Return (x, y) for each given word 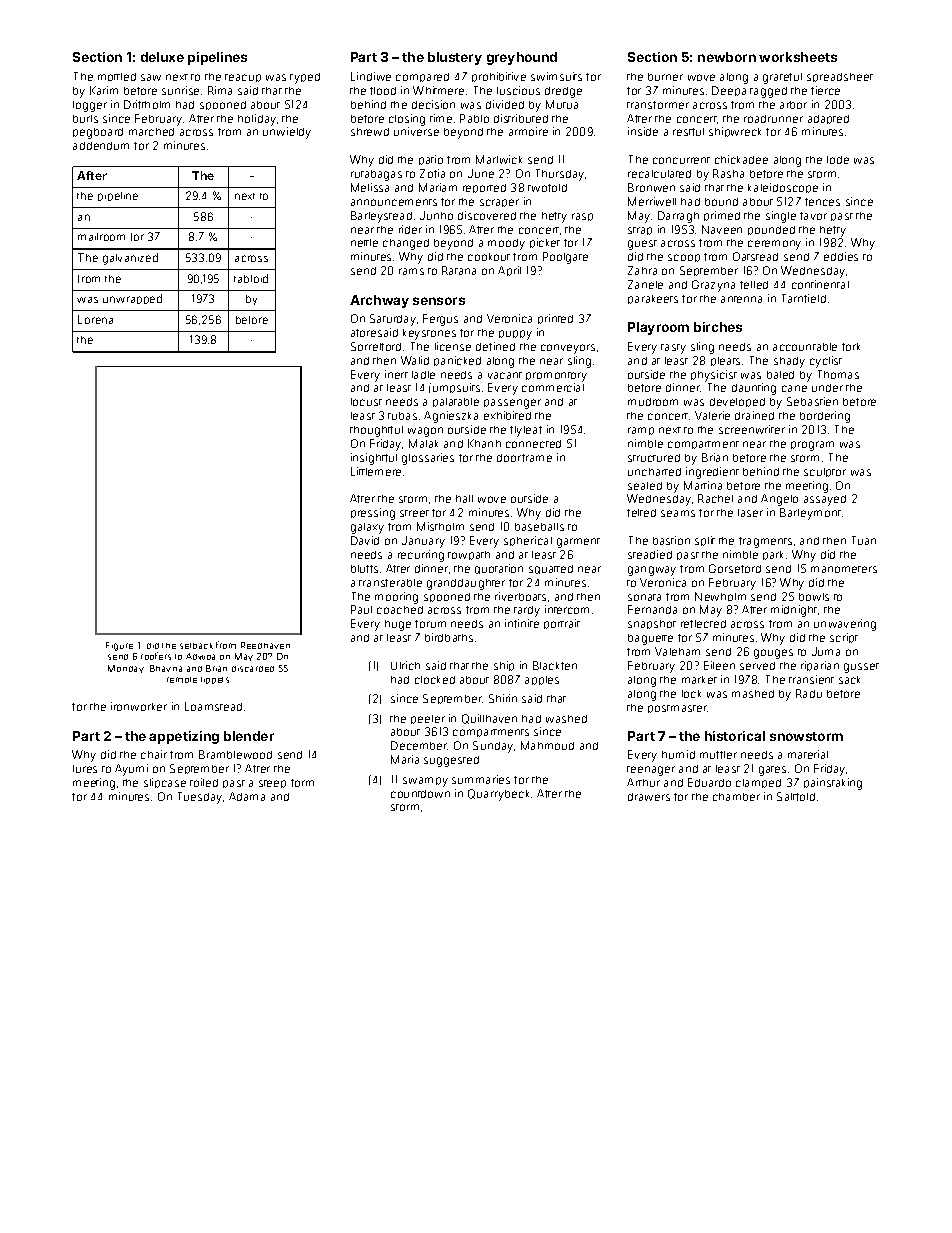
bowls (814, 597)
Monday (126, 669)
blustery (455, 58)
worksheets (798, 57)
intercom (567, 609)
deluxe (162, 57)
